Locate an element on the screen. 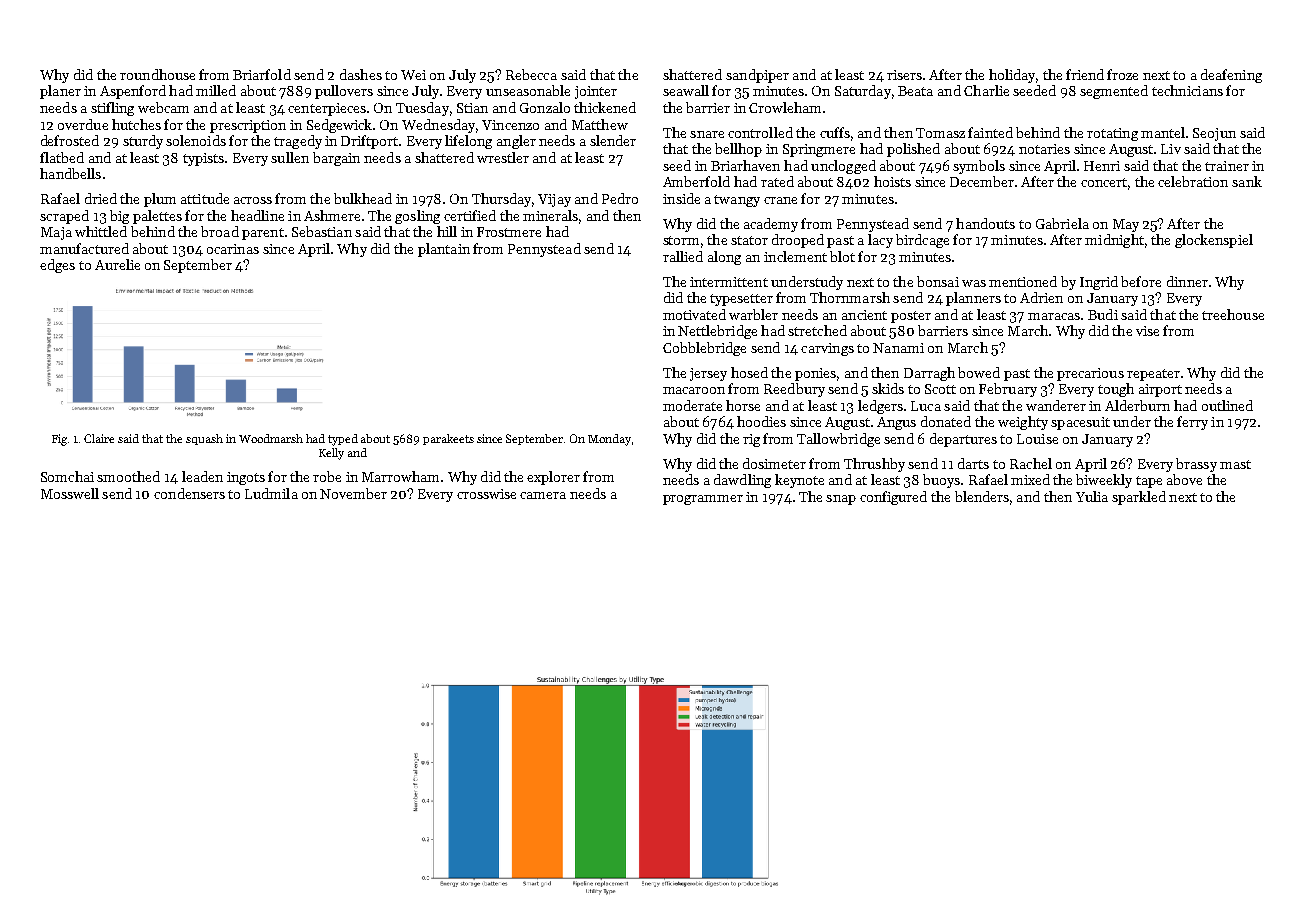 The height and width of the screenshot is (924, 1308). Cobblebridge is located at coordinates (704, 349).
